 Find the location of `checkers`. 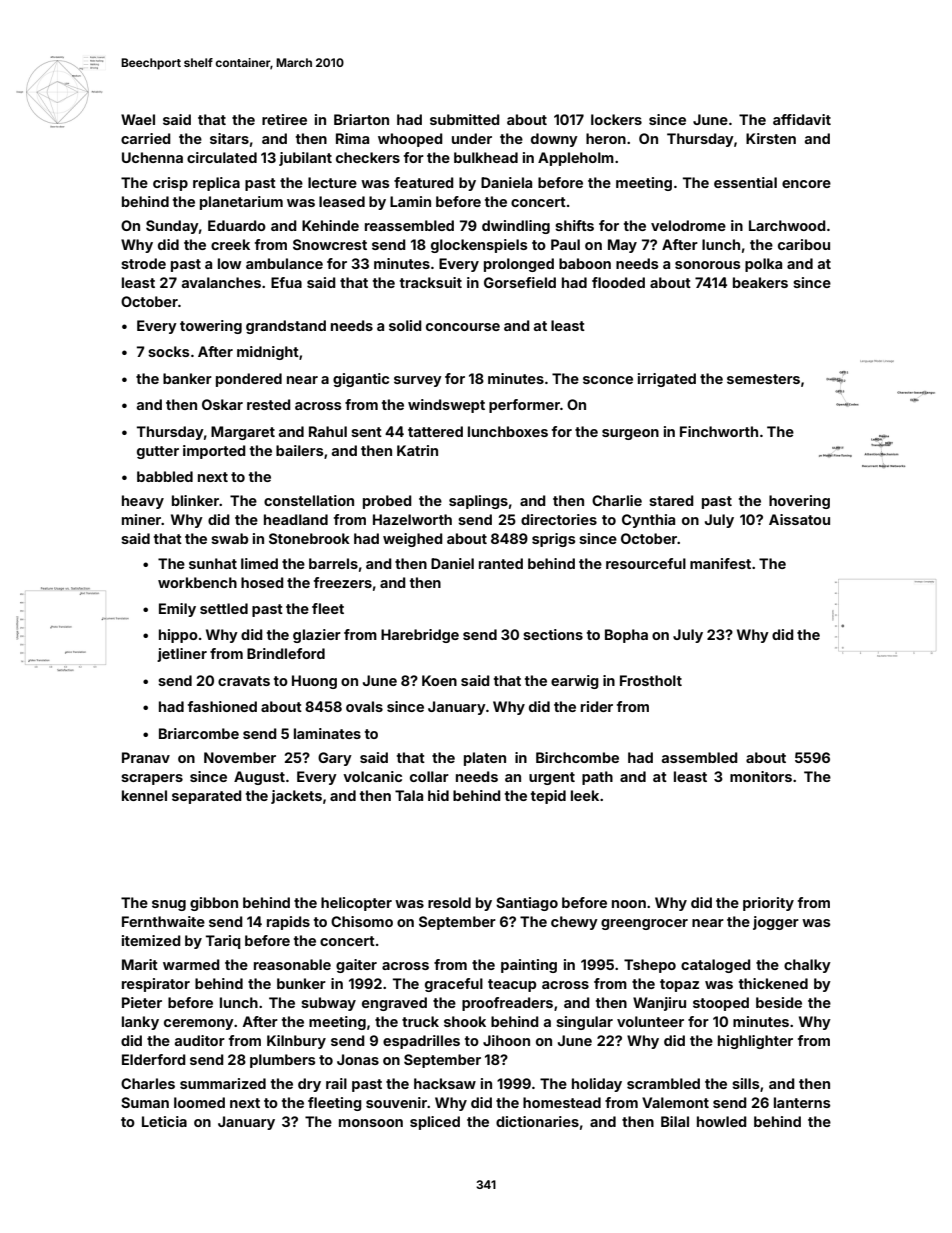

checkers is located at coordinates (368, 157).
